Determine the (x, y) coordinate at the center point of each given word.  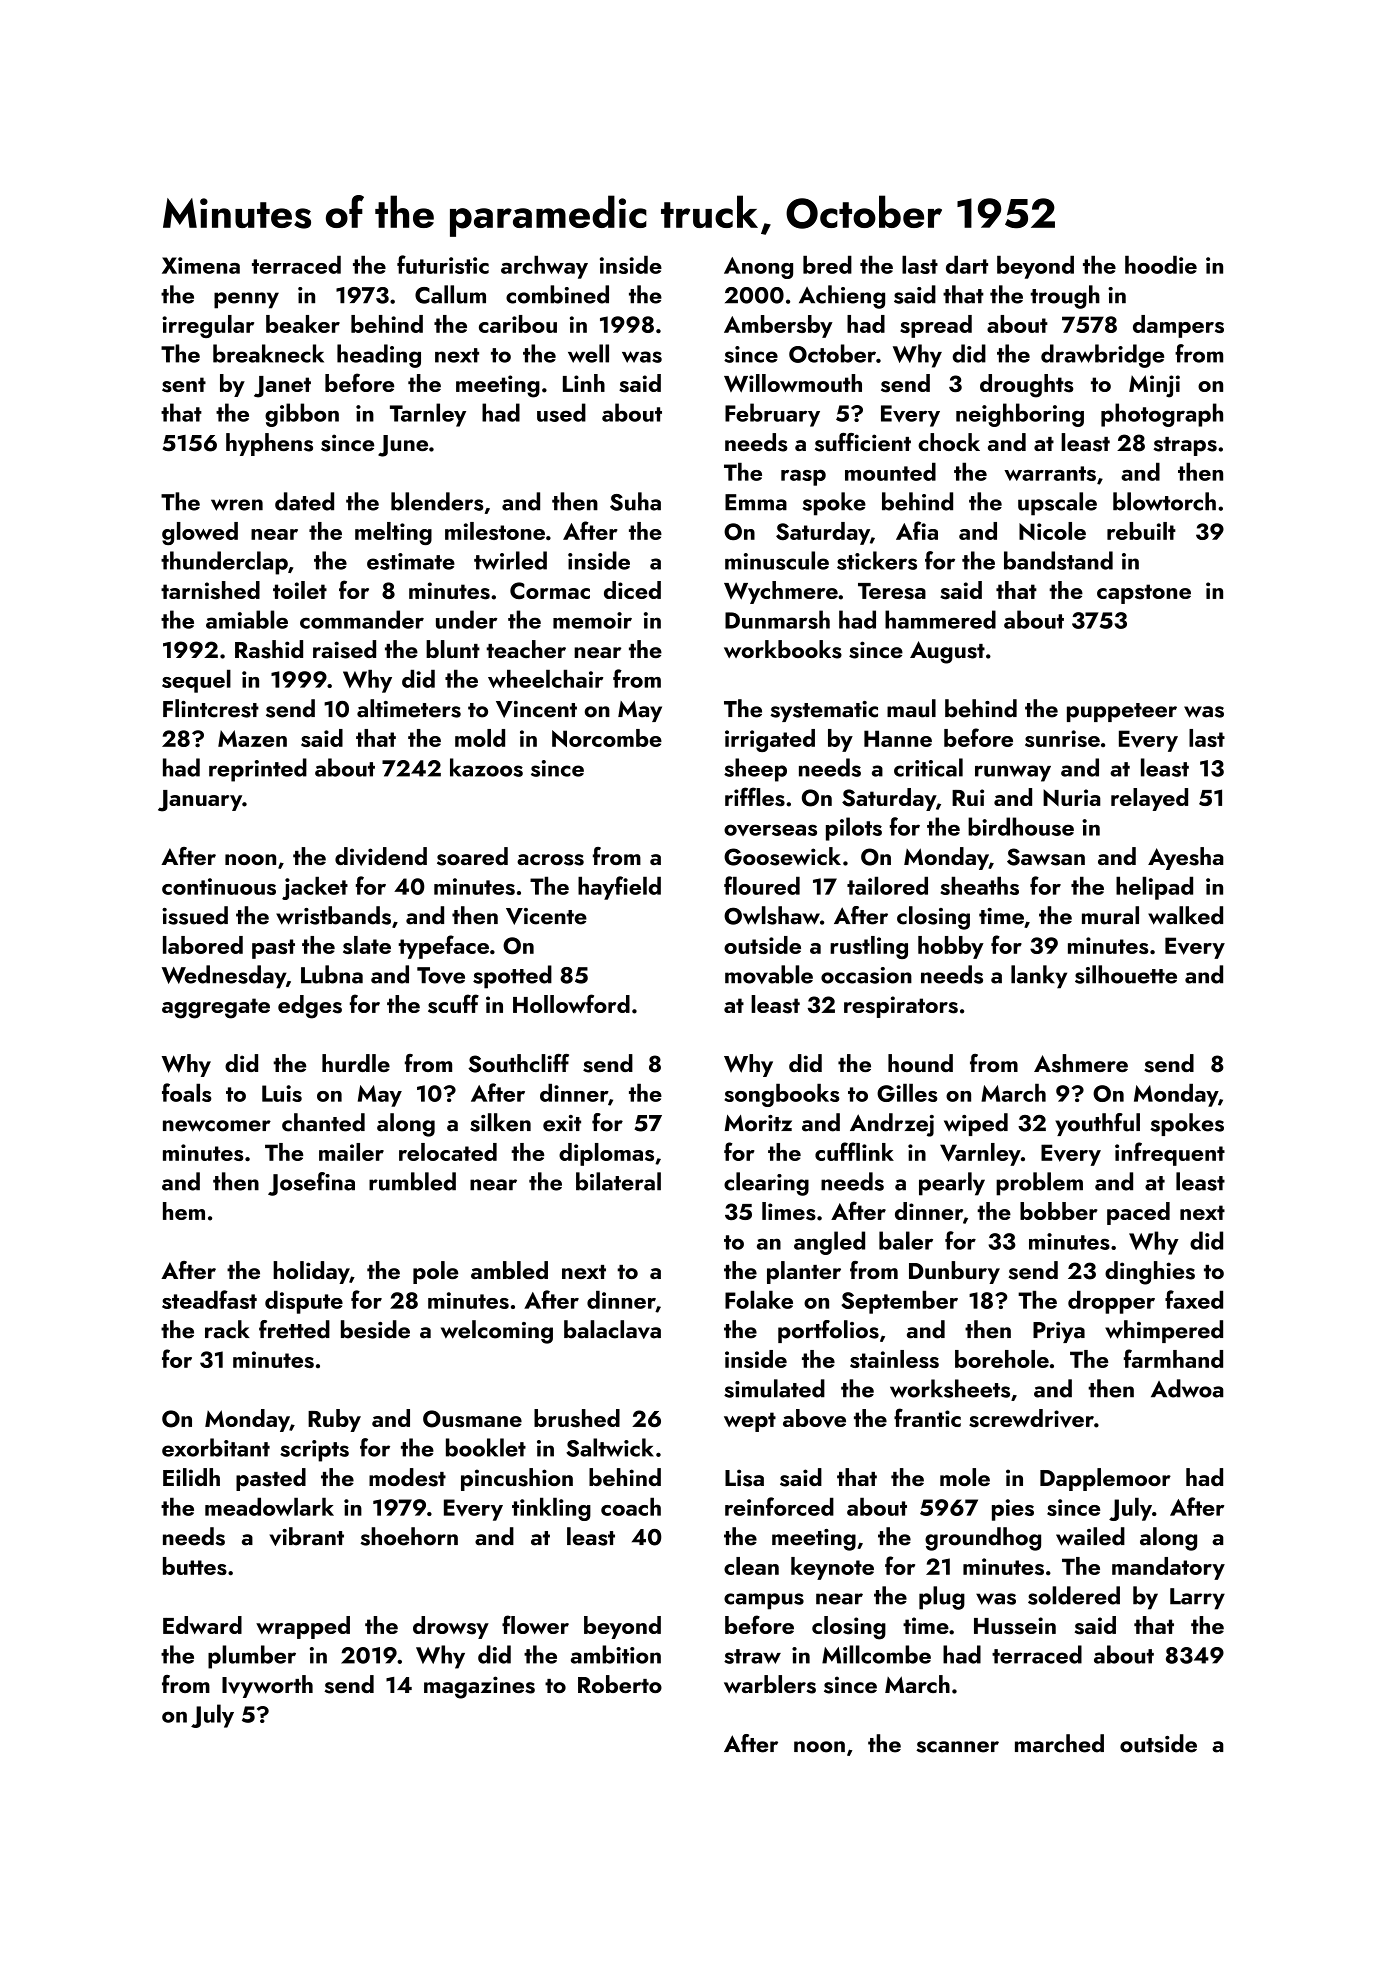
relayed (1149, 799)
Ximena (201, 265)
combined (557, 294)
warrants (1050, 473)
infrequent (1170, 1154)
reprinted (258, 770)
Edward (202, 1625)
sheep (755, 770)
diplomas (606, 1154)
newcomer (217, 1126)
